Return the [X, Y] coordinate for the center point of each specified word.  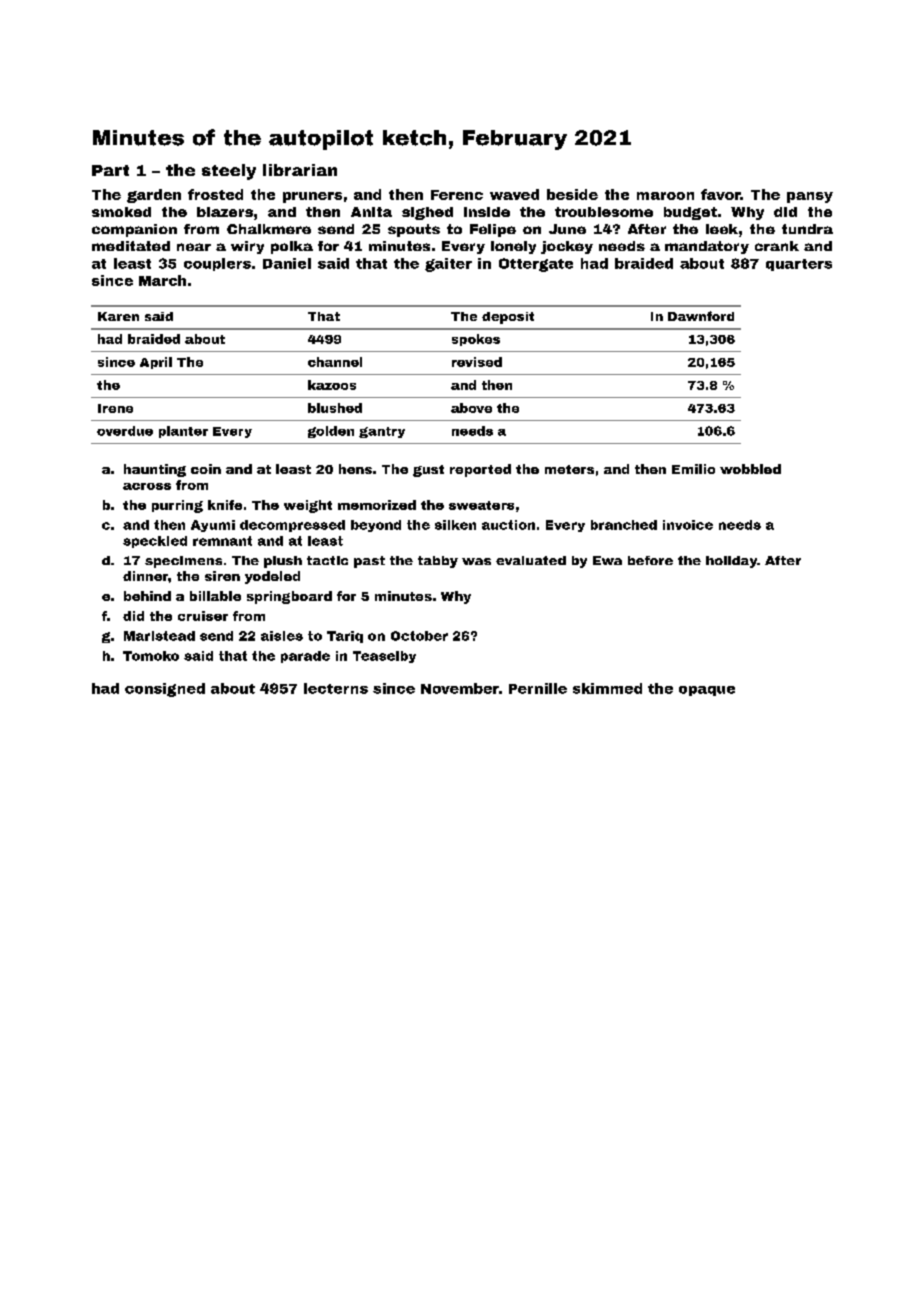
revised [477, 362]
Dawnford [701, 316]
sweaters [481, 505]
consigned [165, 690]
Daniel [287, 263]
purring [177, 506]
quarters [799, 265]
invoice [688, 525]
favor [720, 194]
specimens [183, 562]
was [476, 561]
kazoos [332, 385]
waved [514, 194]
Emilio [693, 469]
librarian [300, 170]
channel [335, 362]
